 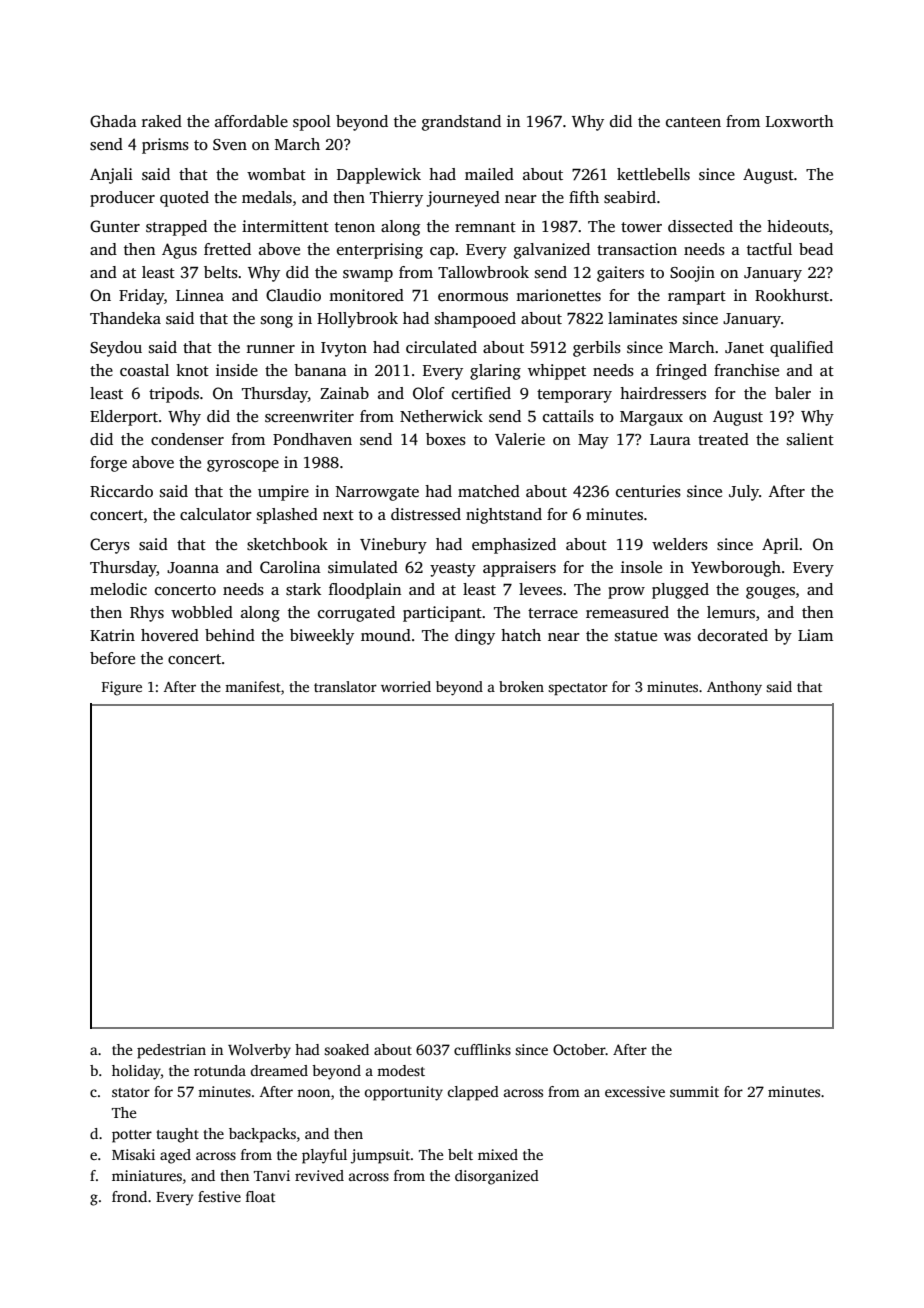 I want to click on rotunda, so click(x=220, y=1070).
